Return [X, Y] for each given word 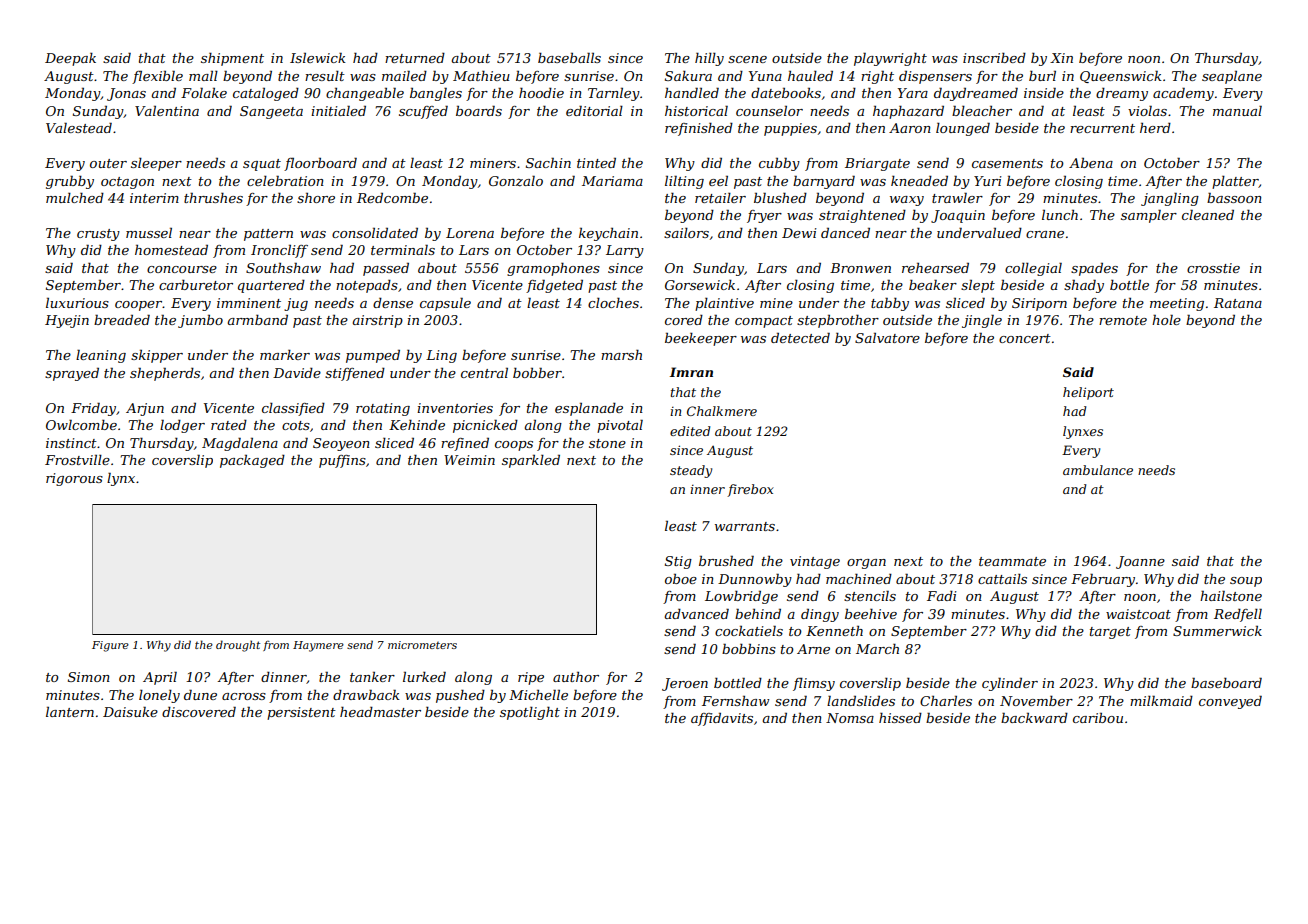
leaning [101, 356]
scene [747, 59]
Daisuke [130, 711]
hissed [900, 717]
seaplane [1232, 77]
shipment [232, 59]
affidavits [722, 719]
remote [1123, 320]
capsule [445, 304]
